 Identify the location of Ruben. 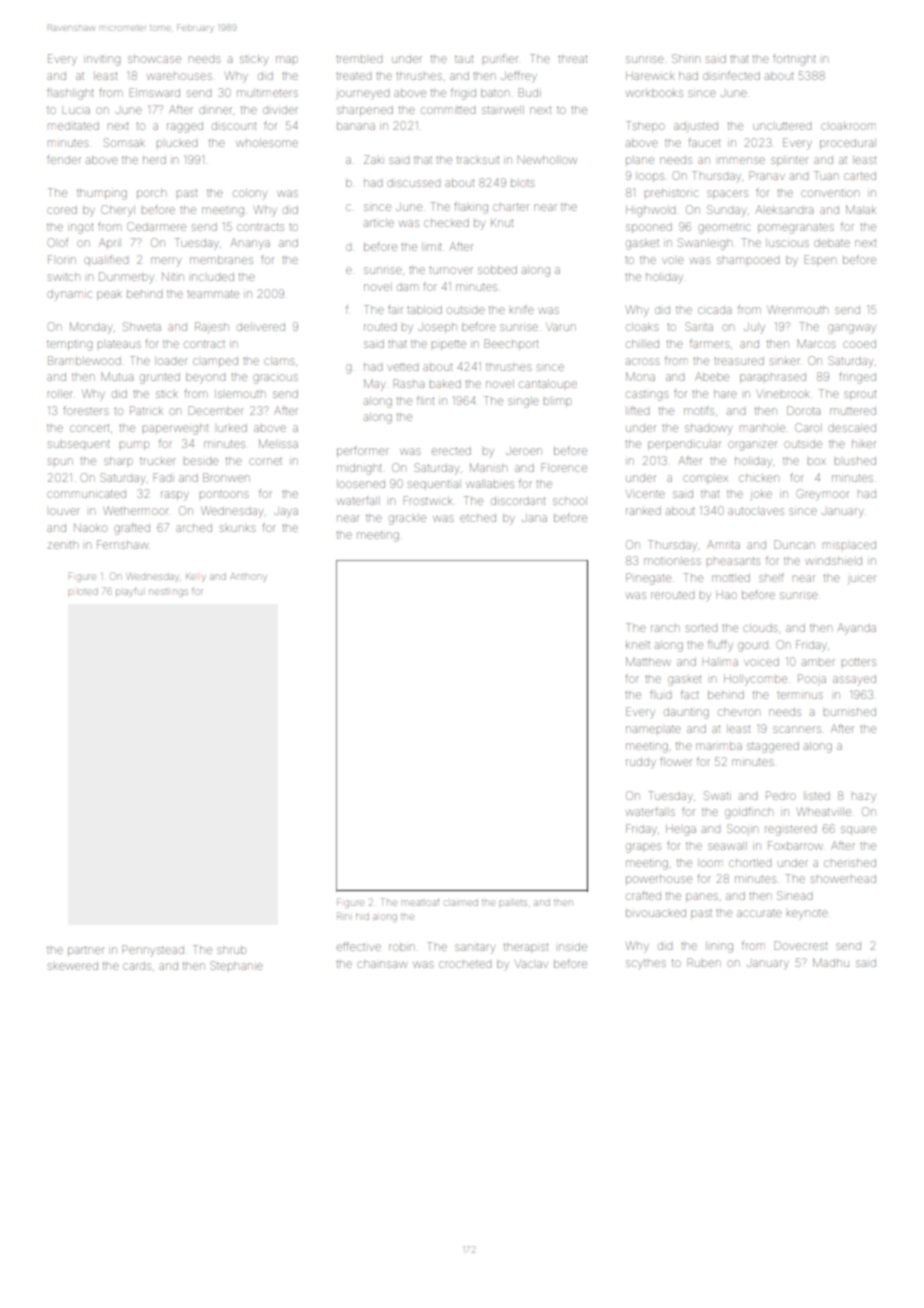
(704, 962).
